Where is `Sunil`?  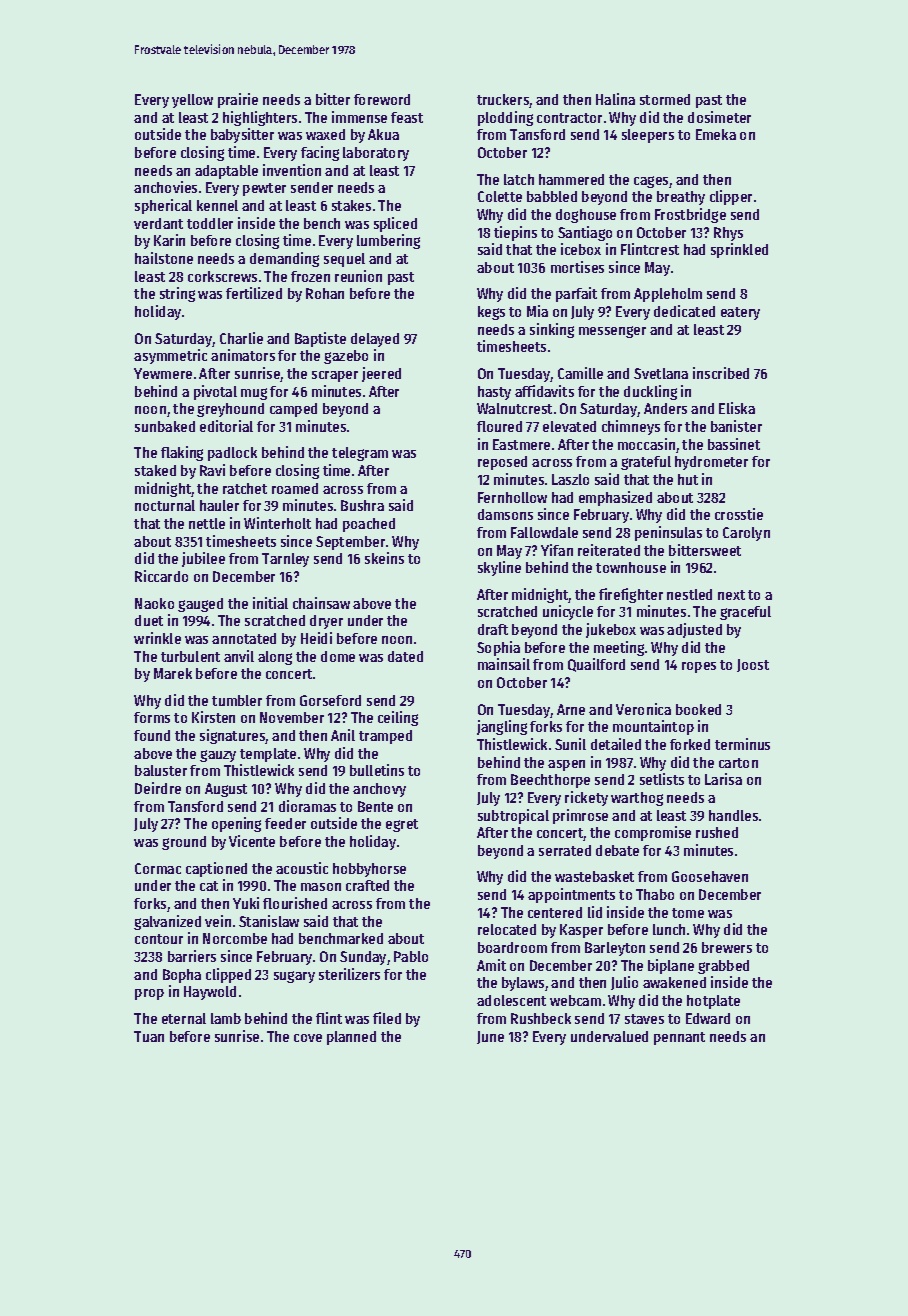 Sunil is located at coordinates (570, 744).
